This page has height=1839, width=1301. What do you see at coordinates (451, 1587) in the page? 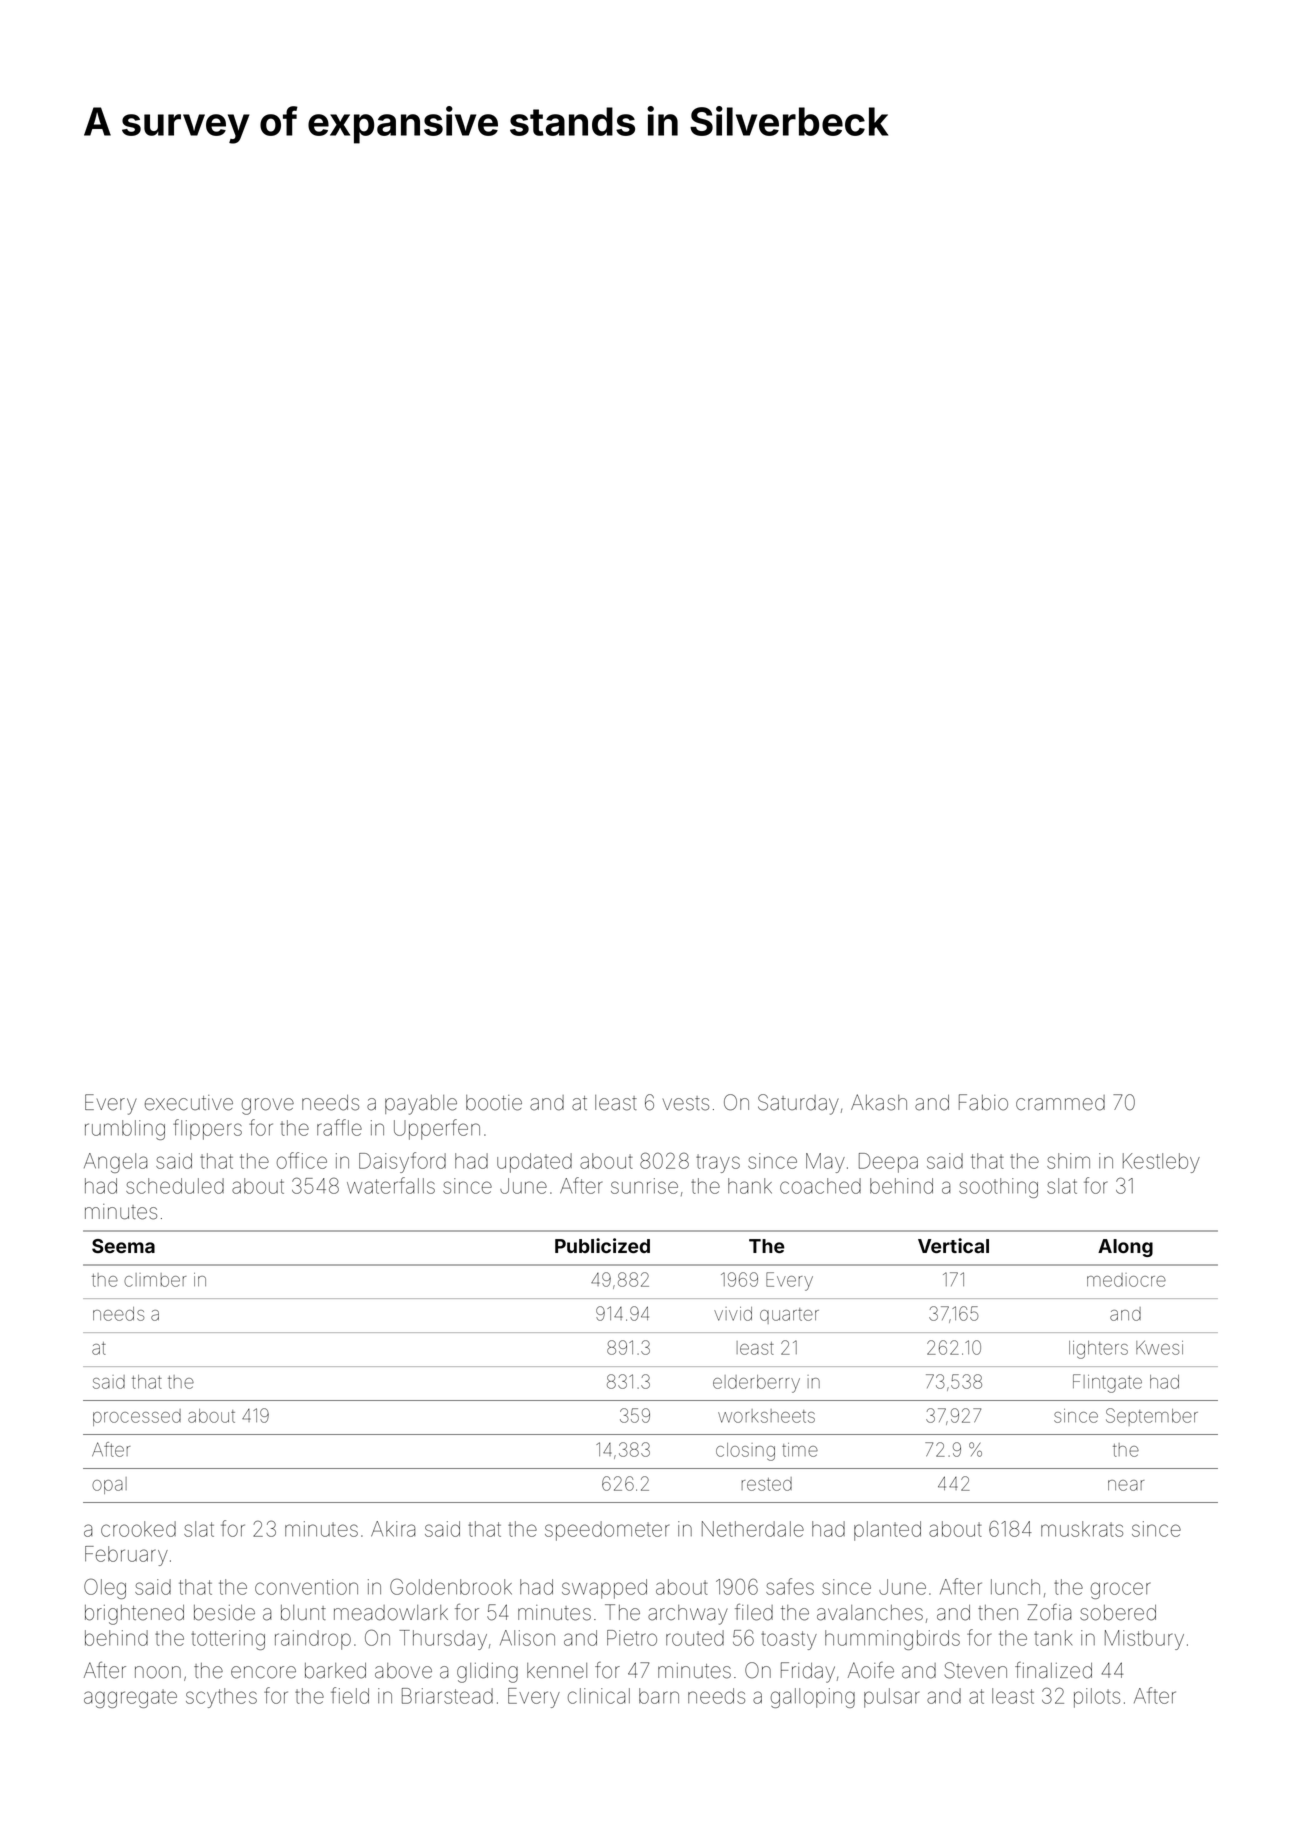
I see `Goldenbrook` at bounding box center [451, 1587].
